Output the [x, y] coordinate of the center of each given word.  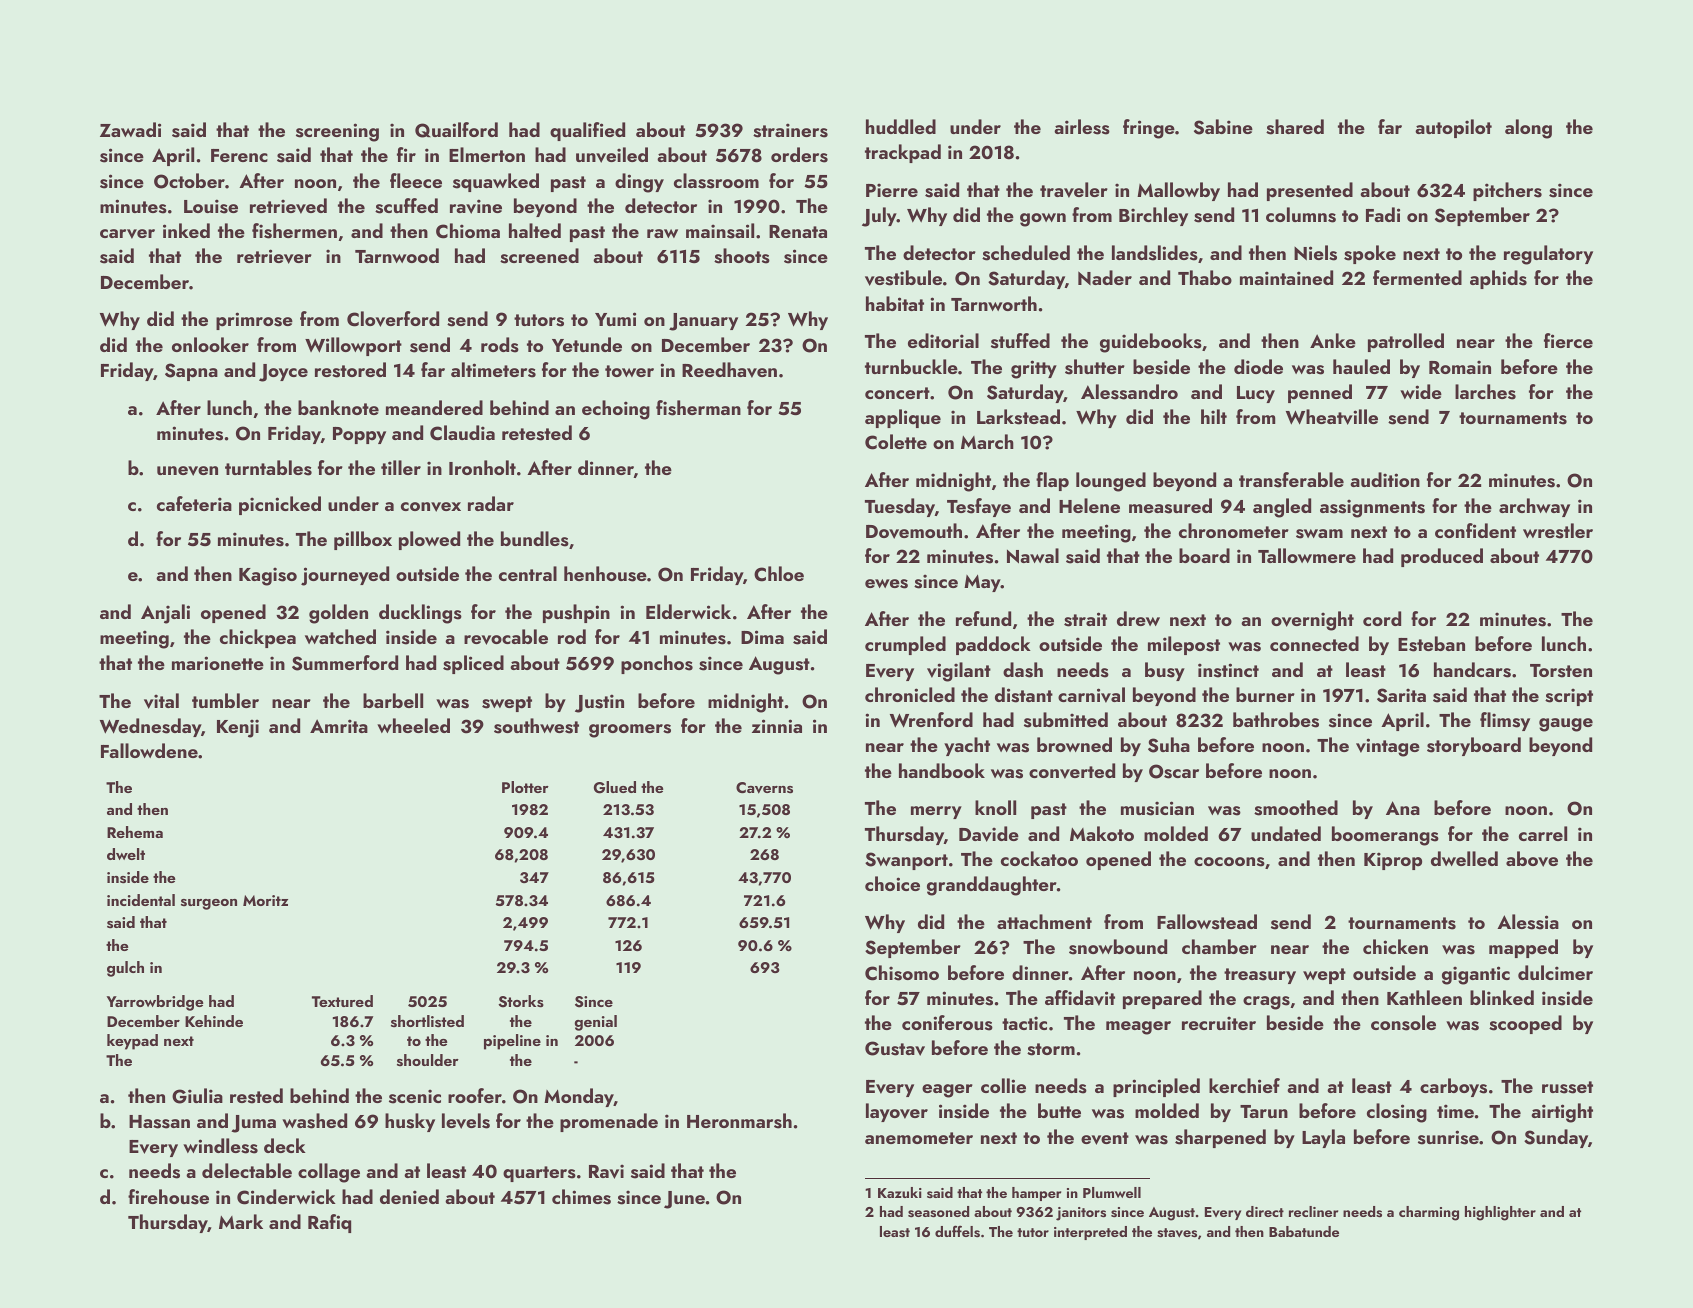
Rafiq [329, 1223]
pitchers [1507, 191]
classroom [716, 181]
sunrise [1448, 1137]
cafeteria [194, 503]
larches [1485, 392]
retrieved [288, 206]
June [684, 1200]
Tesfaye [979, 507]
